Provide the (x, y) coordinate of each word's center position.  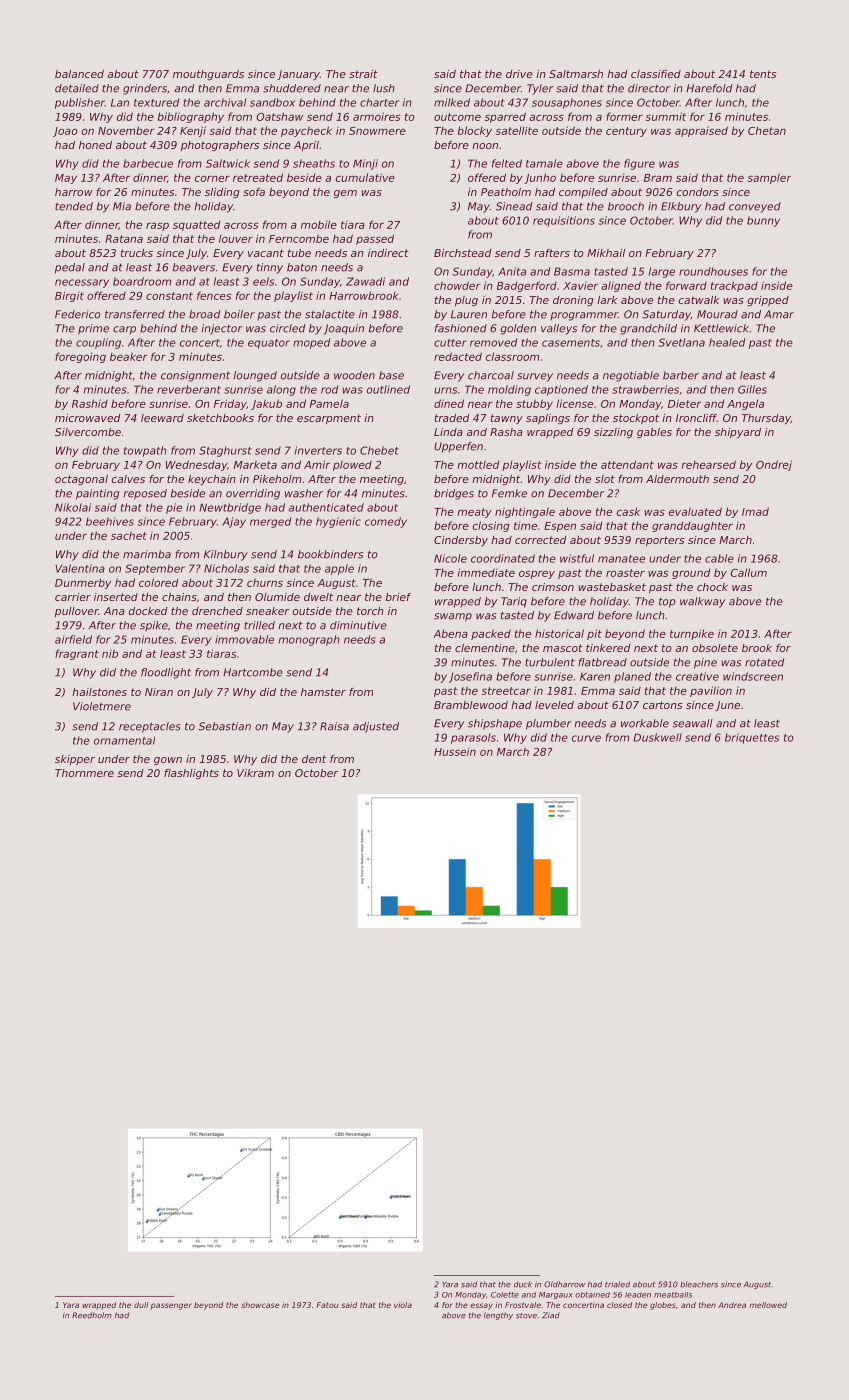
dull (141, 1305)
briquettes (752, 738)
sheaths (314, 163)
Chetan (767, 130)
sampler (769, 178)
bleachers (699, 1284)
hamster (323, 692)
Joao (65, 132)
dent (314, 759)
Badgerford (527, 286)
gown (168, 761)
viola (403, 1305)
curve (586, 738)
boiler (239, 314)
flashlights (191, 774)
